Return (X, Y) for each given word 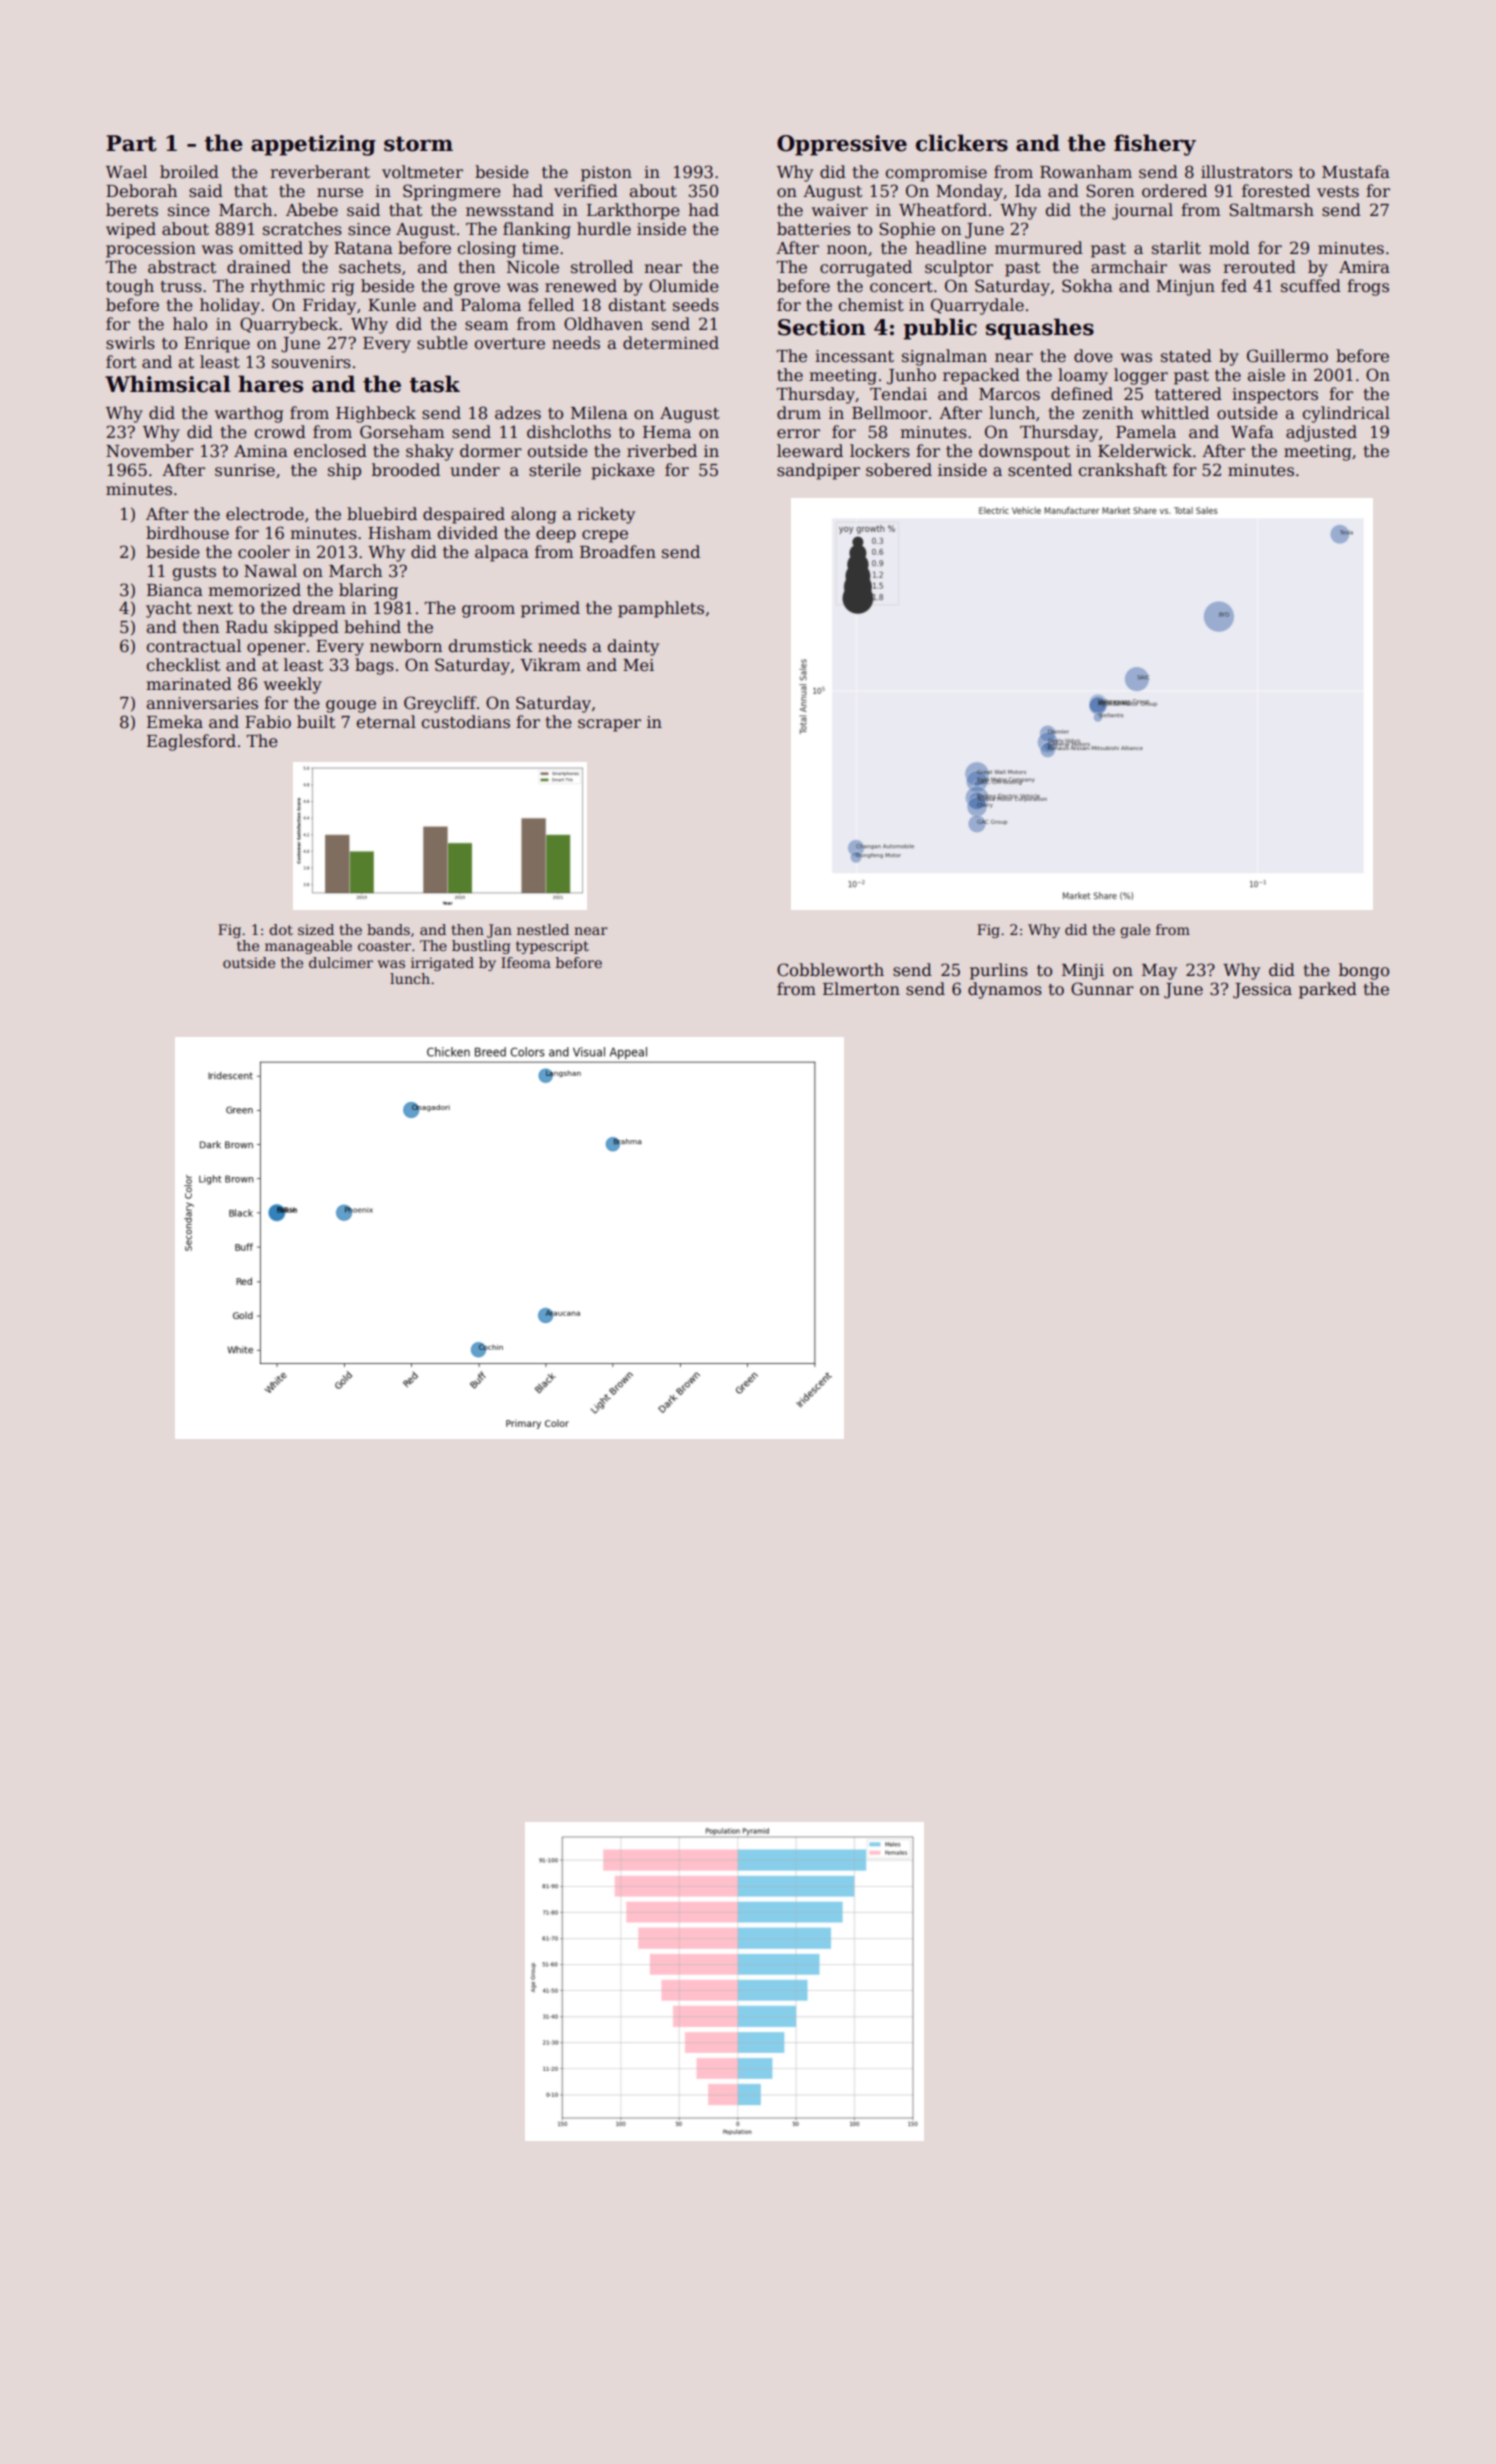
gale (1135, 931)
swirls (130, 343)
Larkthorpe (633, 211)
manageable (308, 947)
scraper (609, 725)
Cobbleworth (830, 970)
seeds (696, 305)
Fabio (268, 722)
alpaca (502, 553)
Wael (126, 172)
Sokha (1087, 286)
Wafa (1252, 432)
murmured (1039, 248)
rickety (606, 515)
